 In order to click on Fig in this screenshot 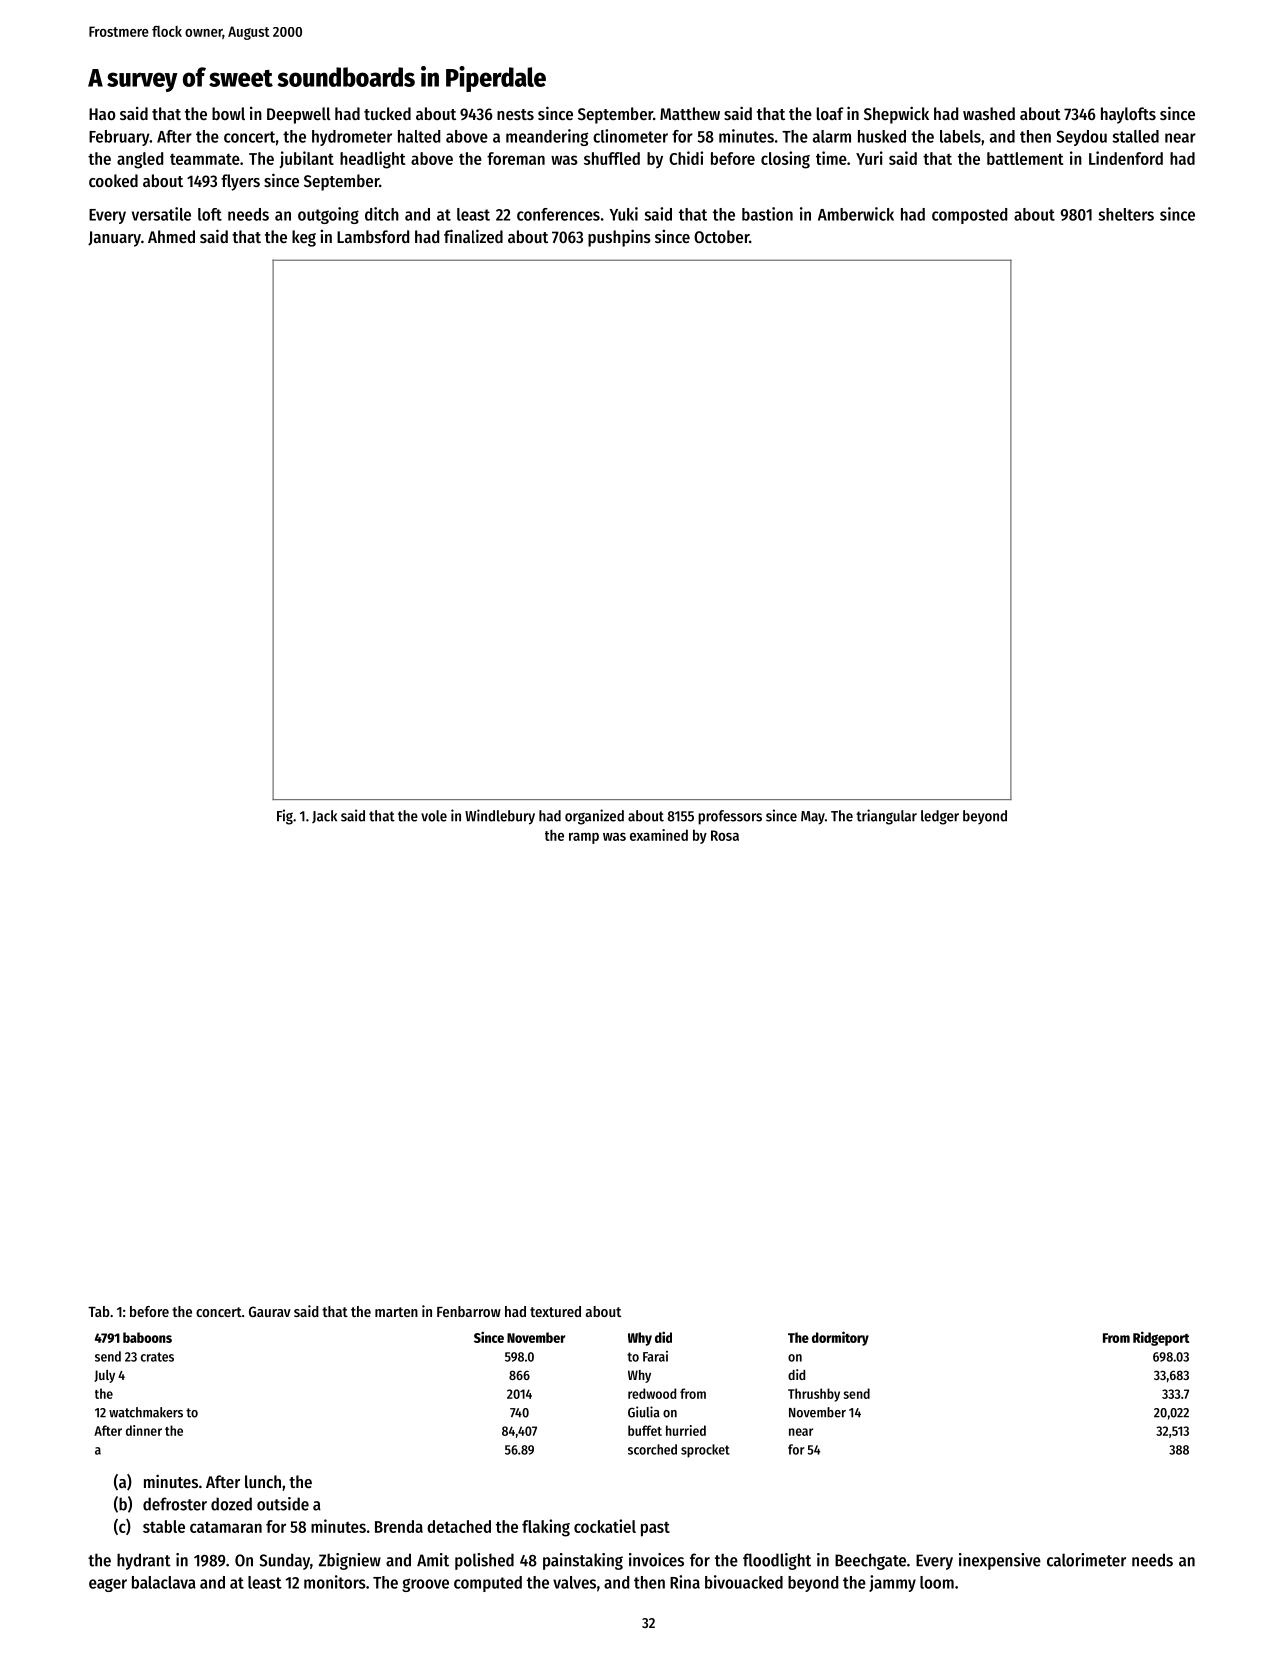, I will do `click(285, 817)`.
